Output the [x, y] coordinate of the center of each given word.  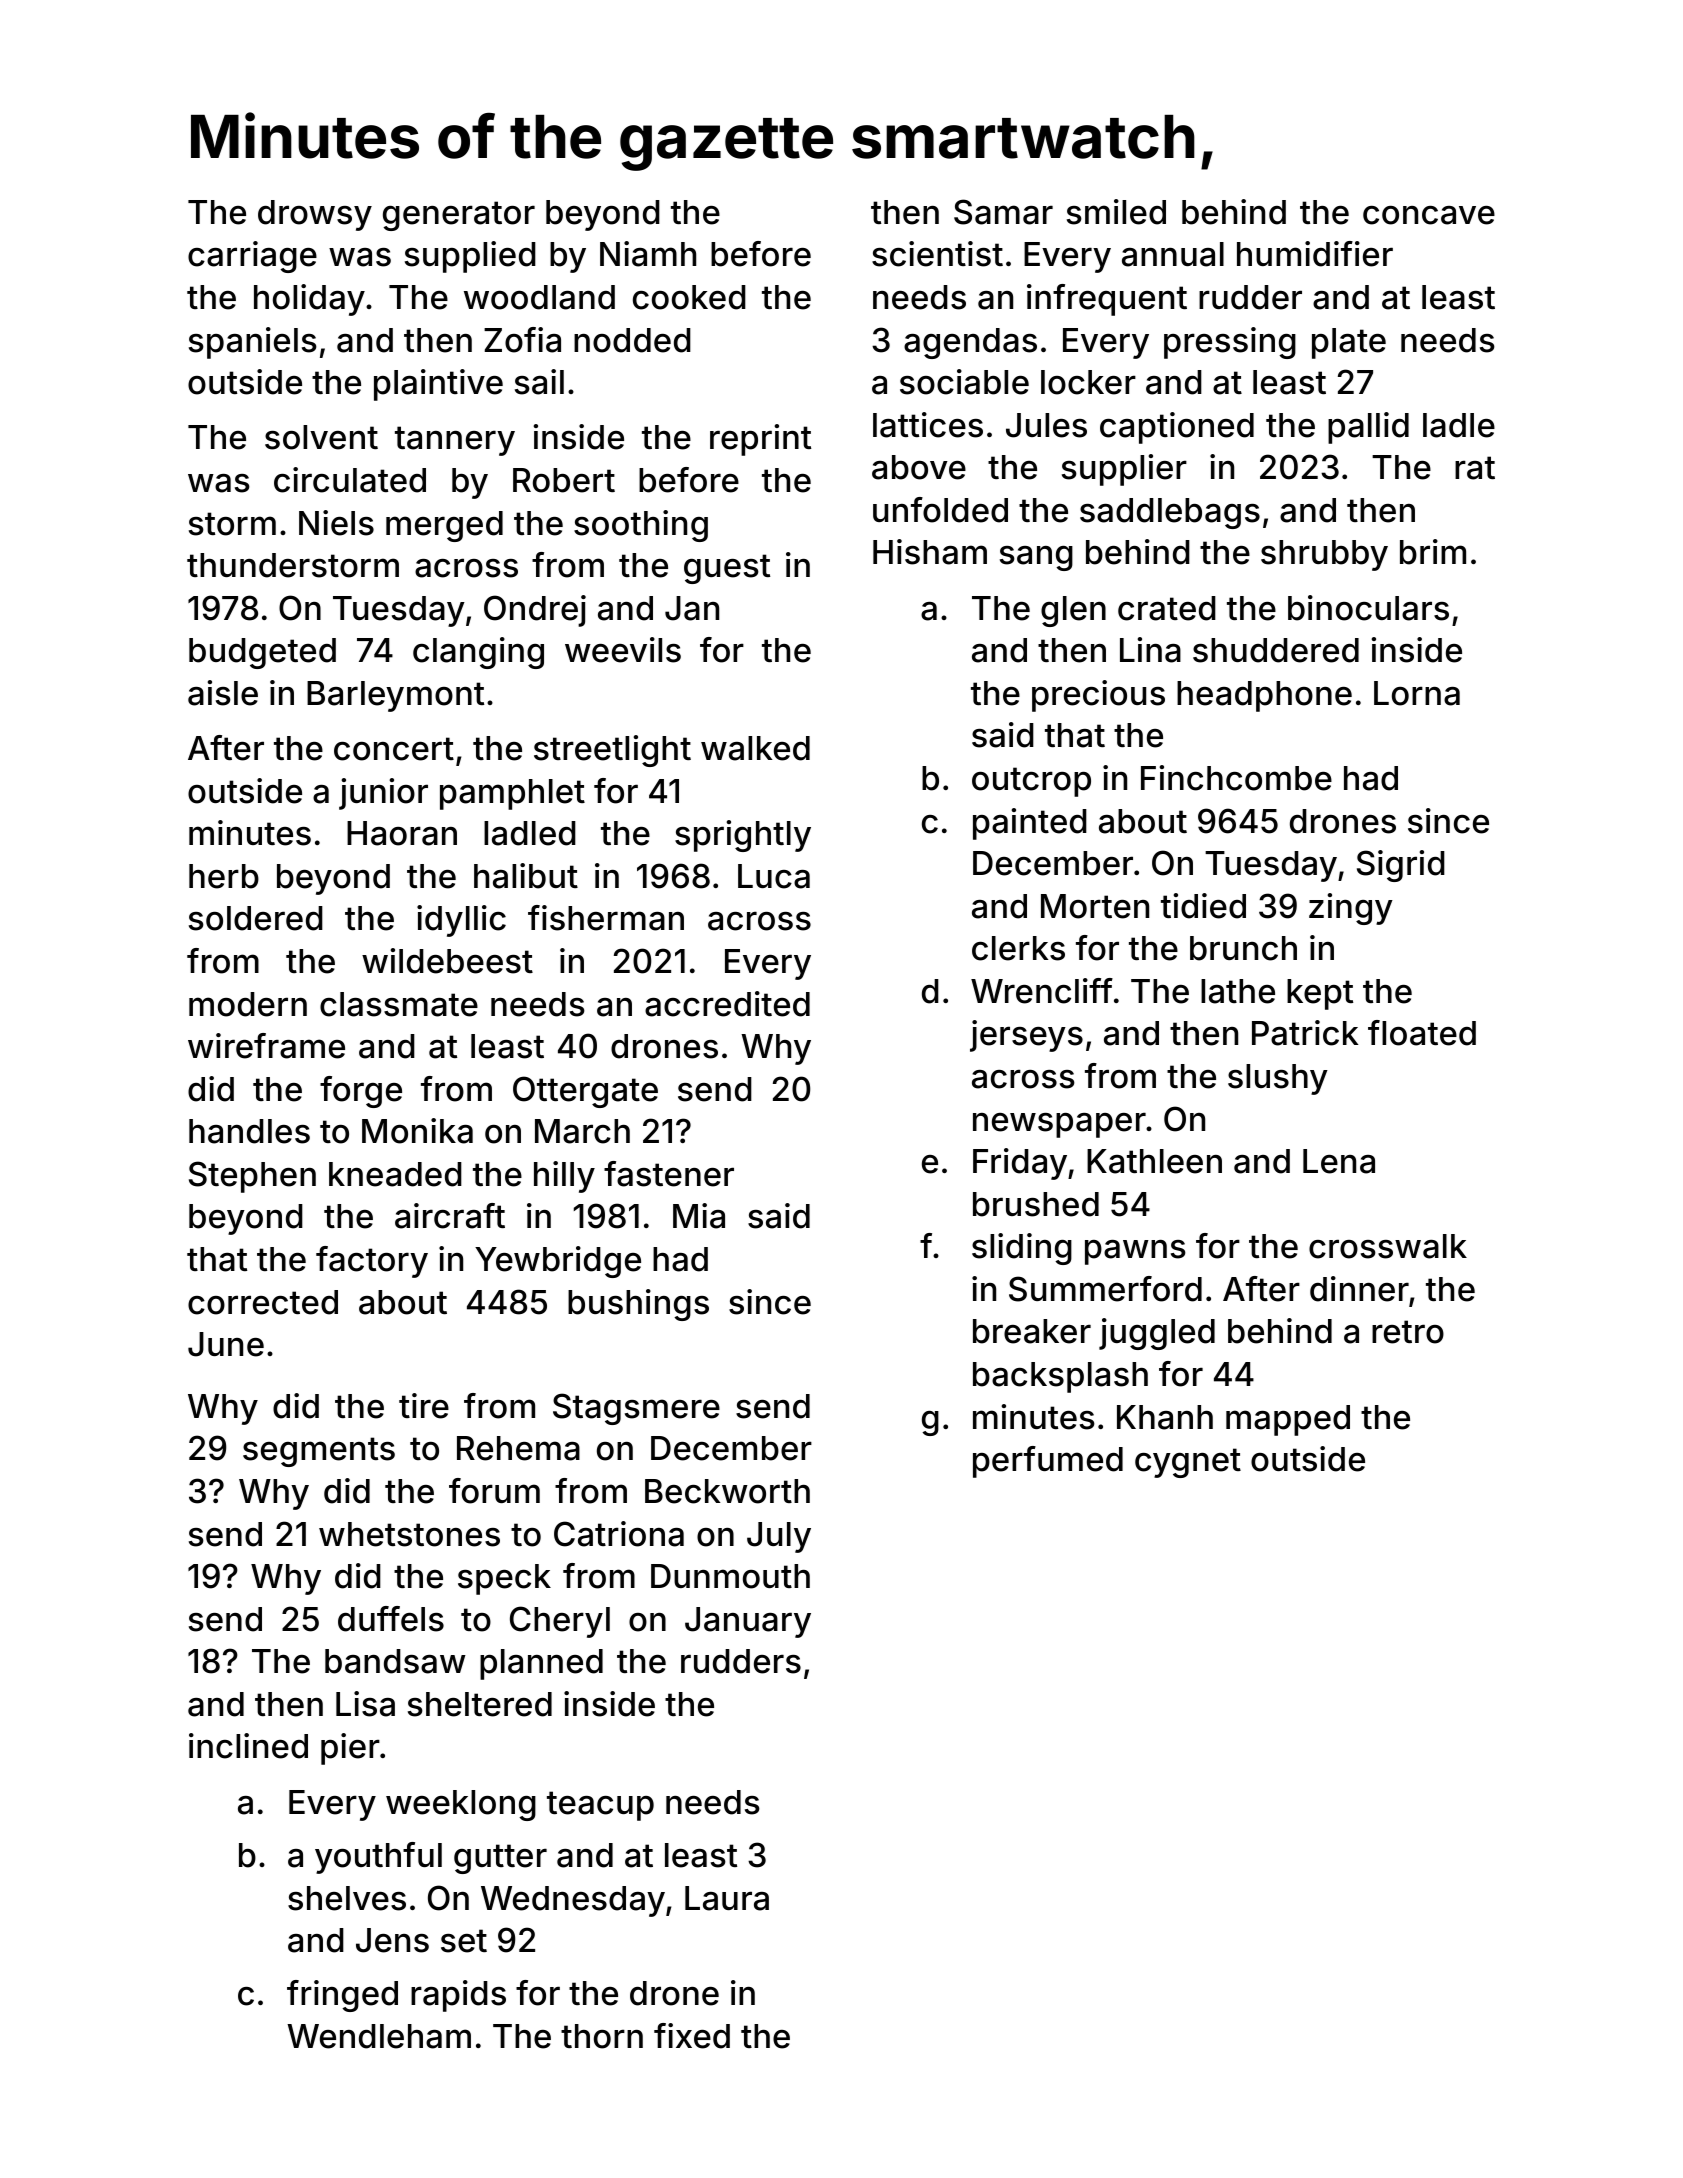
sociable [964, 382]
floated [1422, 1033]
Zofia [522, 340]
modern [248, 1004]
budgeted [262, 653]
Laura [727, 1898]
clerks [1018, 948]
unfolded [940, 510]
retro [1408, 1332]
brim [1433, 552]
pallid [1368, 428]
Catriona [619, 1534]
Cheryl [560, 1622]
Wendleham [379, 2036]
